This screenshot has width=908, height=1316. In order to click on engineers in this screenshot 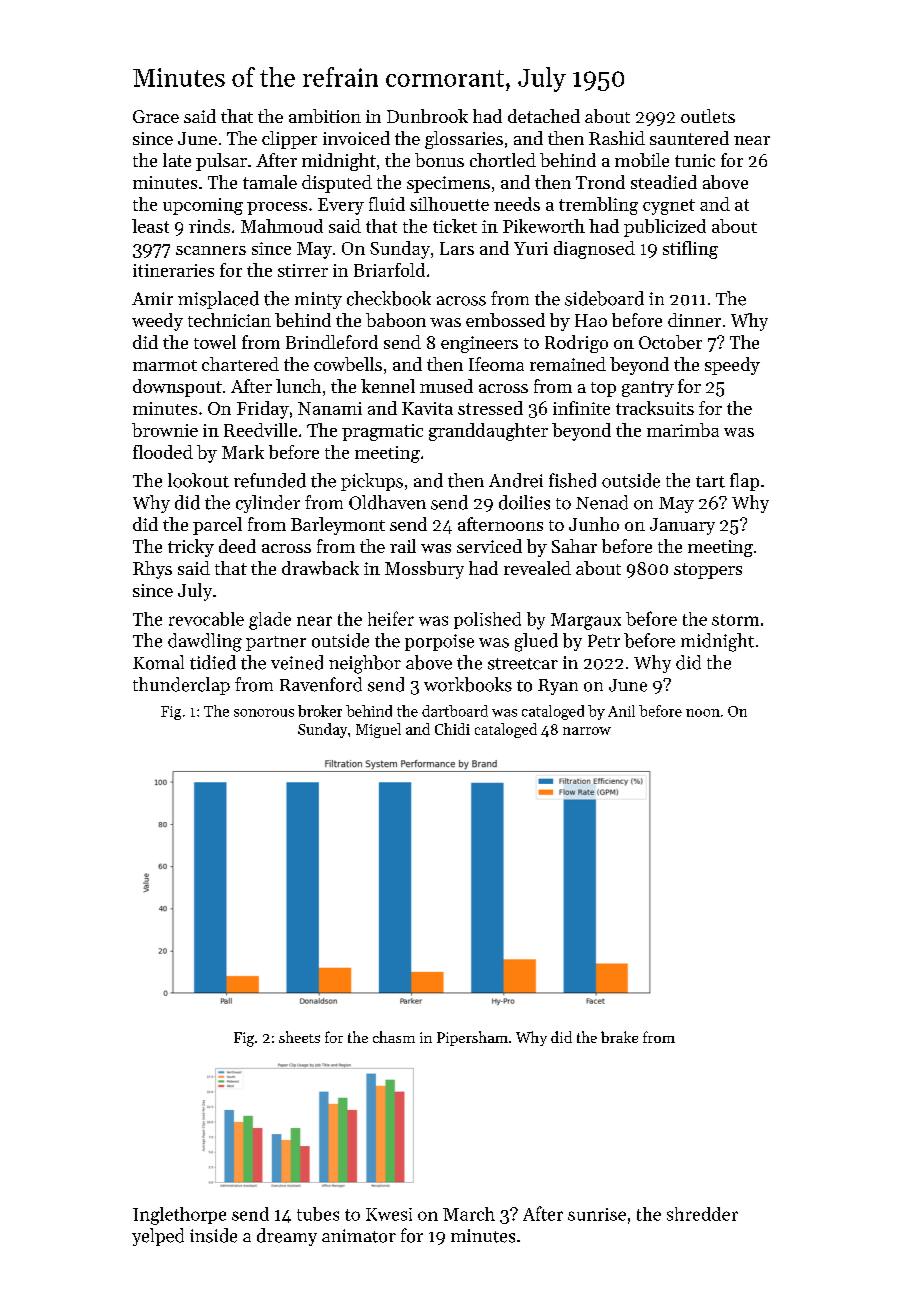, I will do `click(479, 344)`.
